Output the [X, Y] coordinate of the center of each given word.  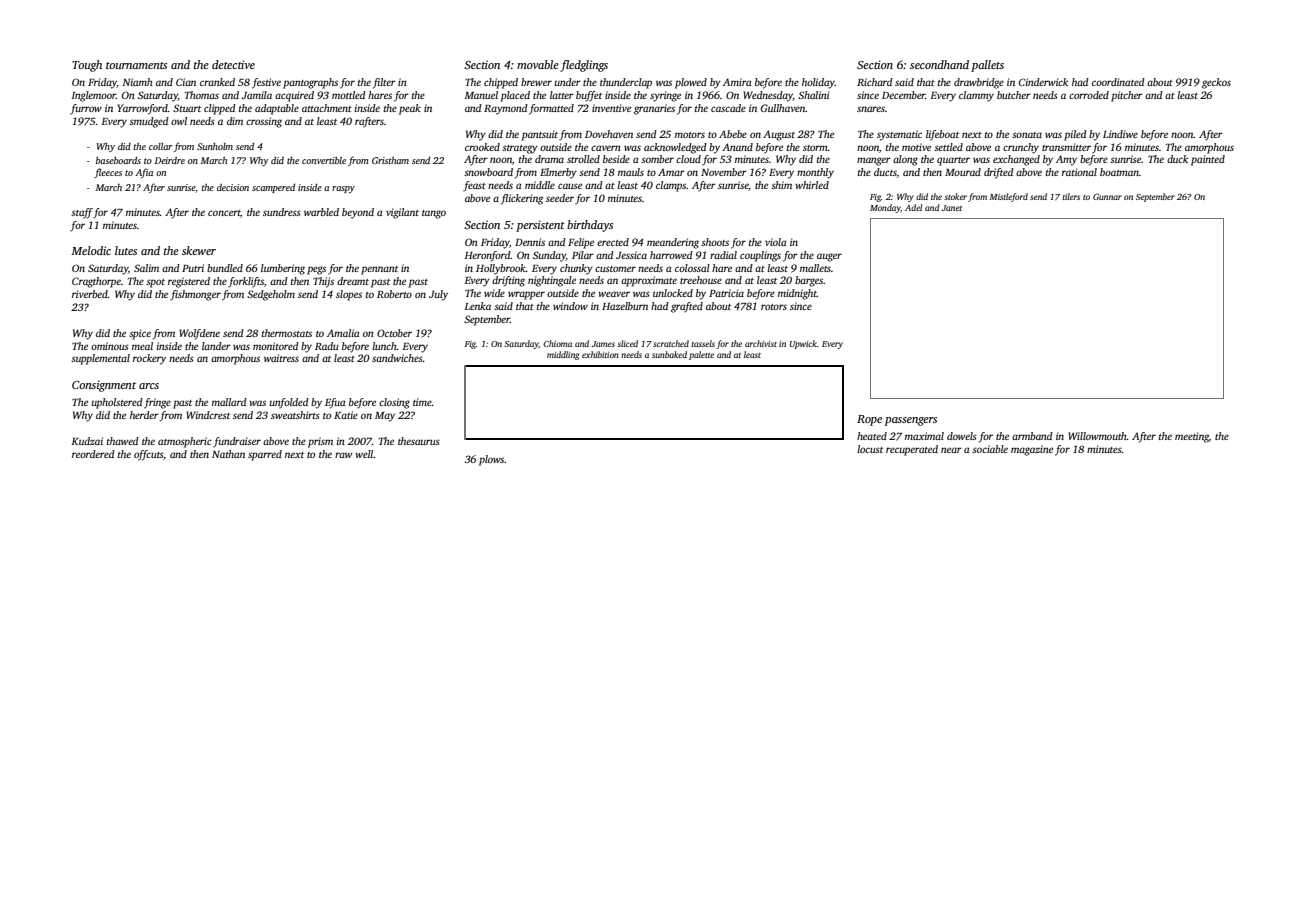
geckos [1216, 83]
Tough [87, 66]
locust [870, 449]
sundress [282, 212]
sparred [265, 455]
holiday [818, 83]
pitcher [1127, 96]
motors [690, 135]
